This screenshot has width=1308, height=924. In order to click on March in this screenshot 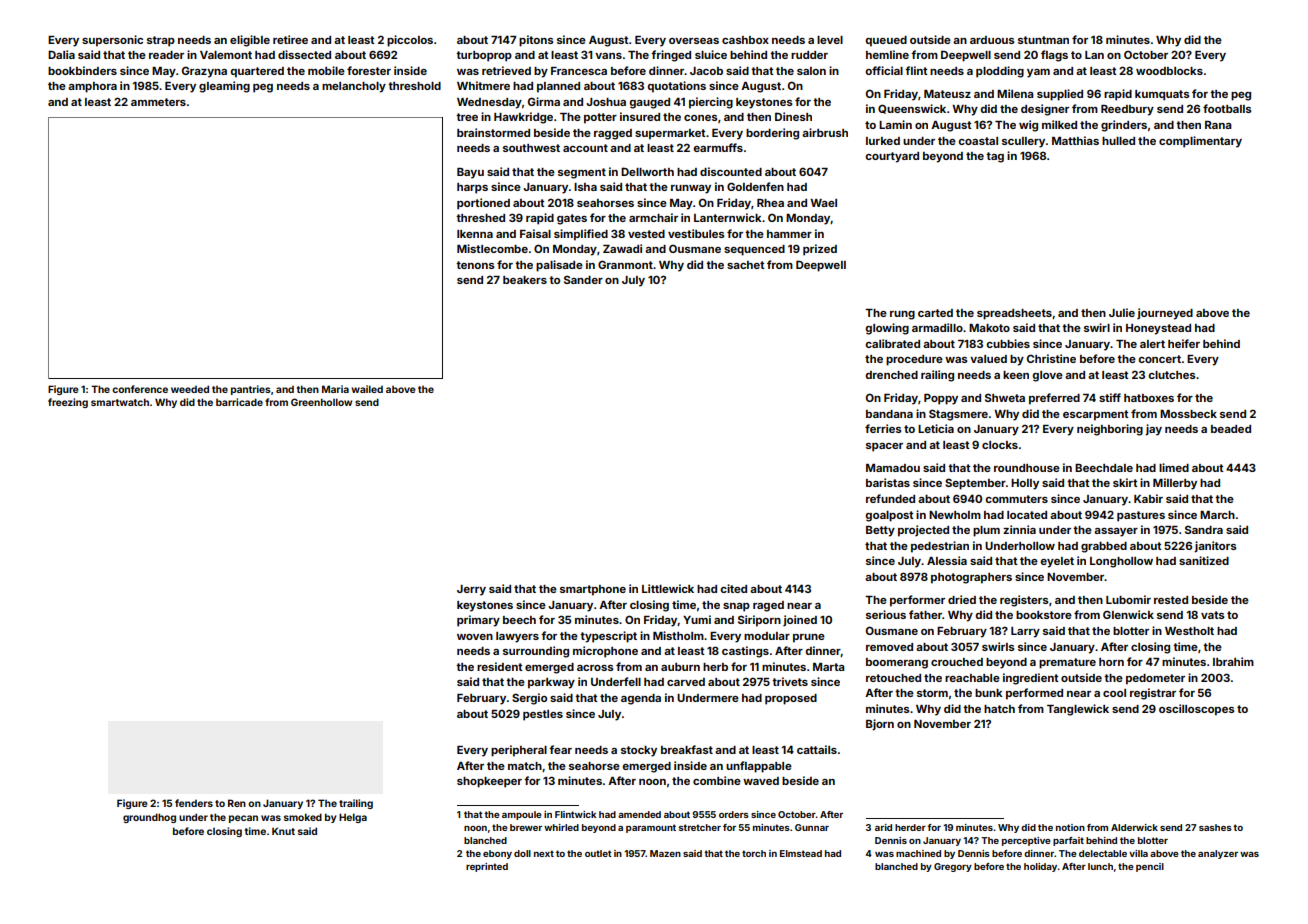, I will do `click(1217, 515)`.
